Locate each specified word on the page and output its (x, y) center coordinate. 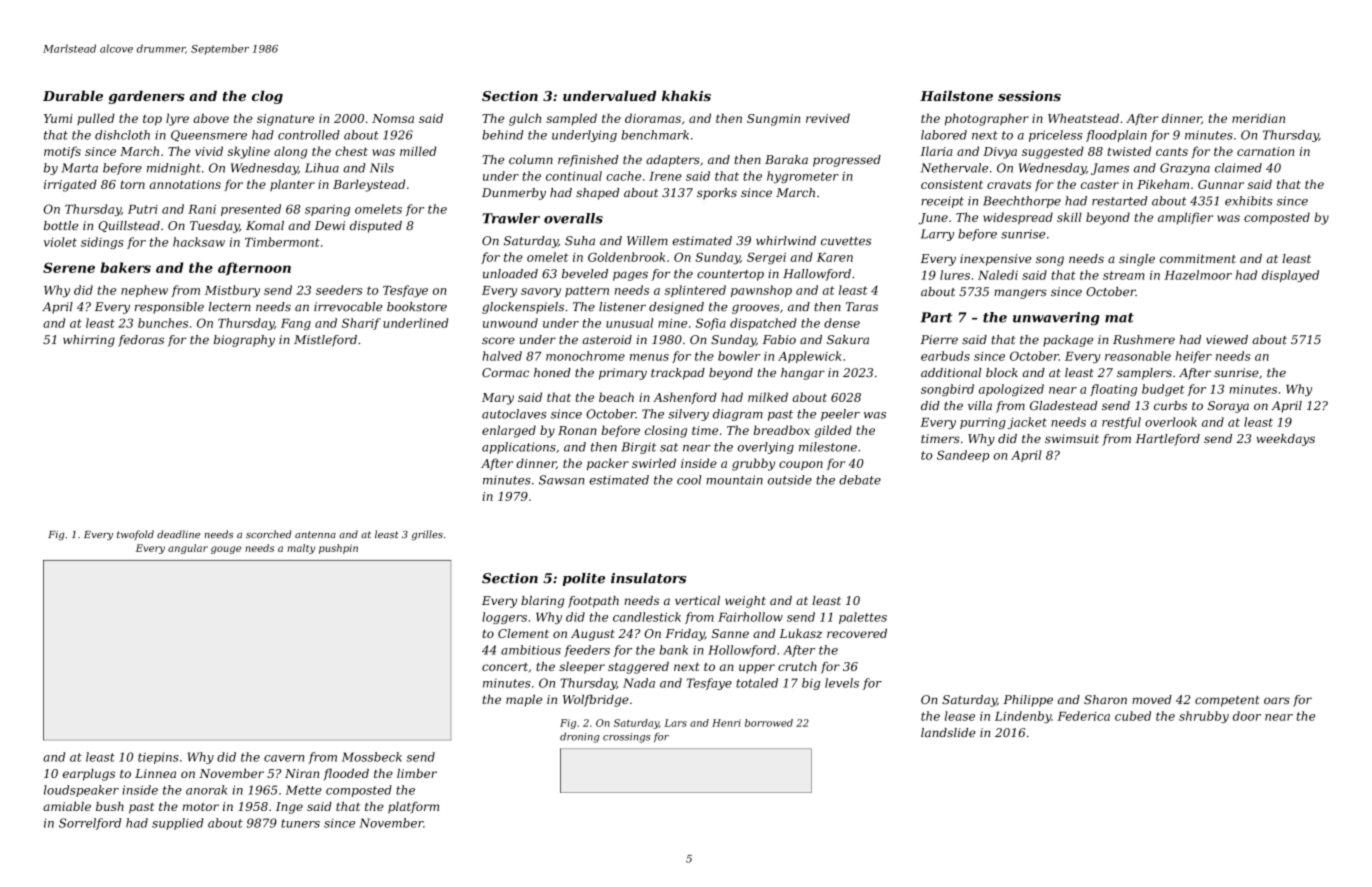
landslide (948, 732)
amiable (67, 806)
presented (251, 210)
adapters (673, 161)
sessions (1029, 96)
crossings (626, 738)
